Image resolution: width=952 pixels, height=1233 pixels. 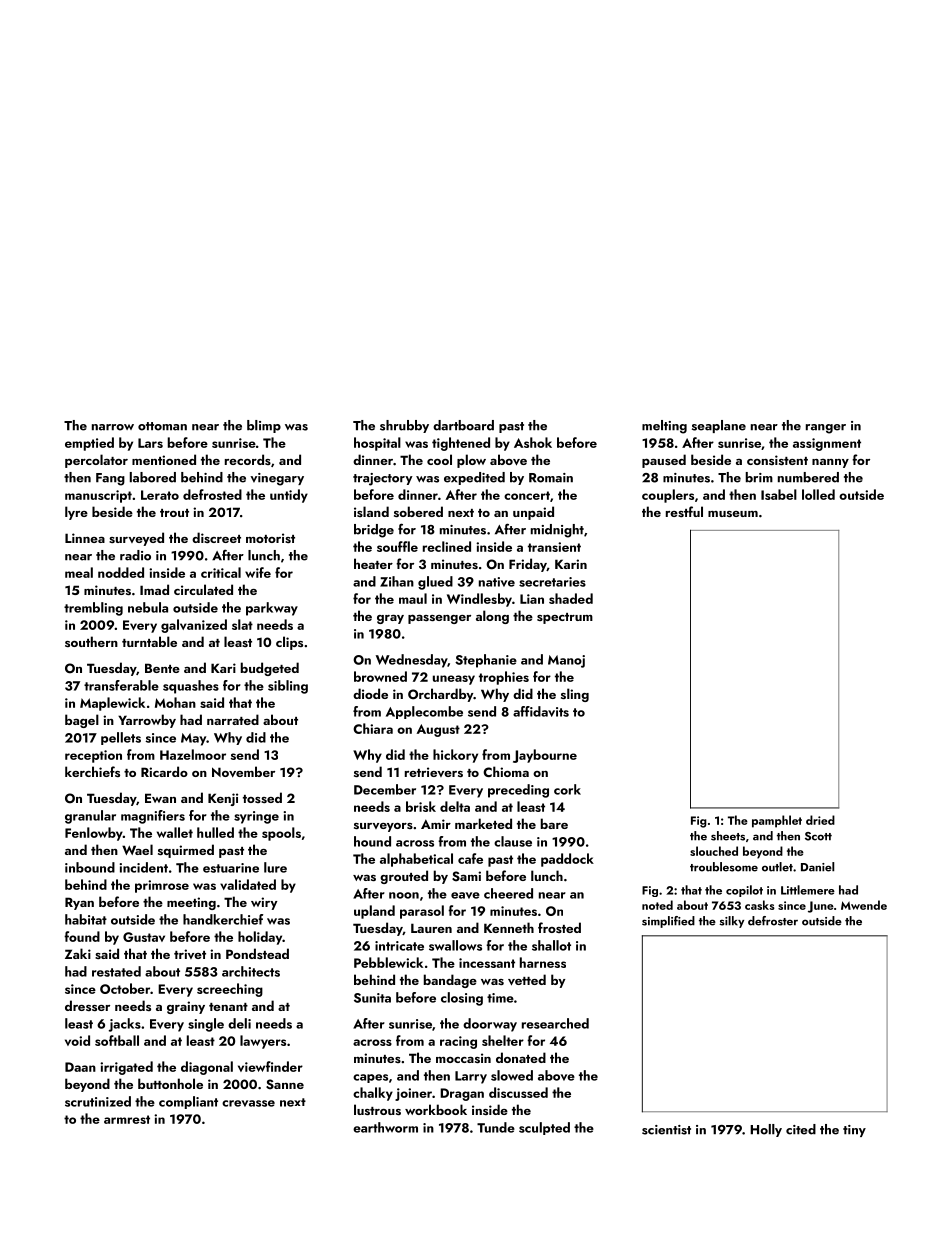 What do you see at coordinates (773, 921) in the image?
I see `defroster` at bounding box center [773, 921].
